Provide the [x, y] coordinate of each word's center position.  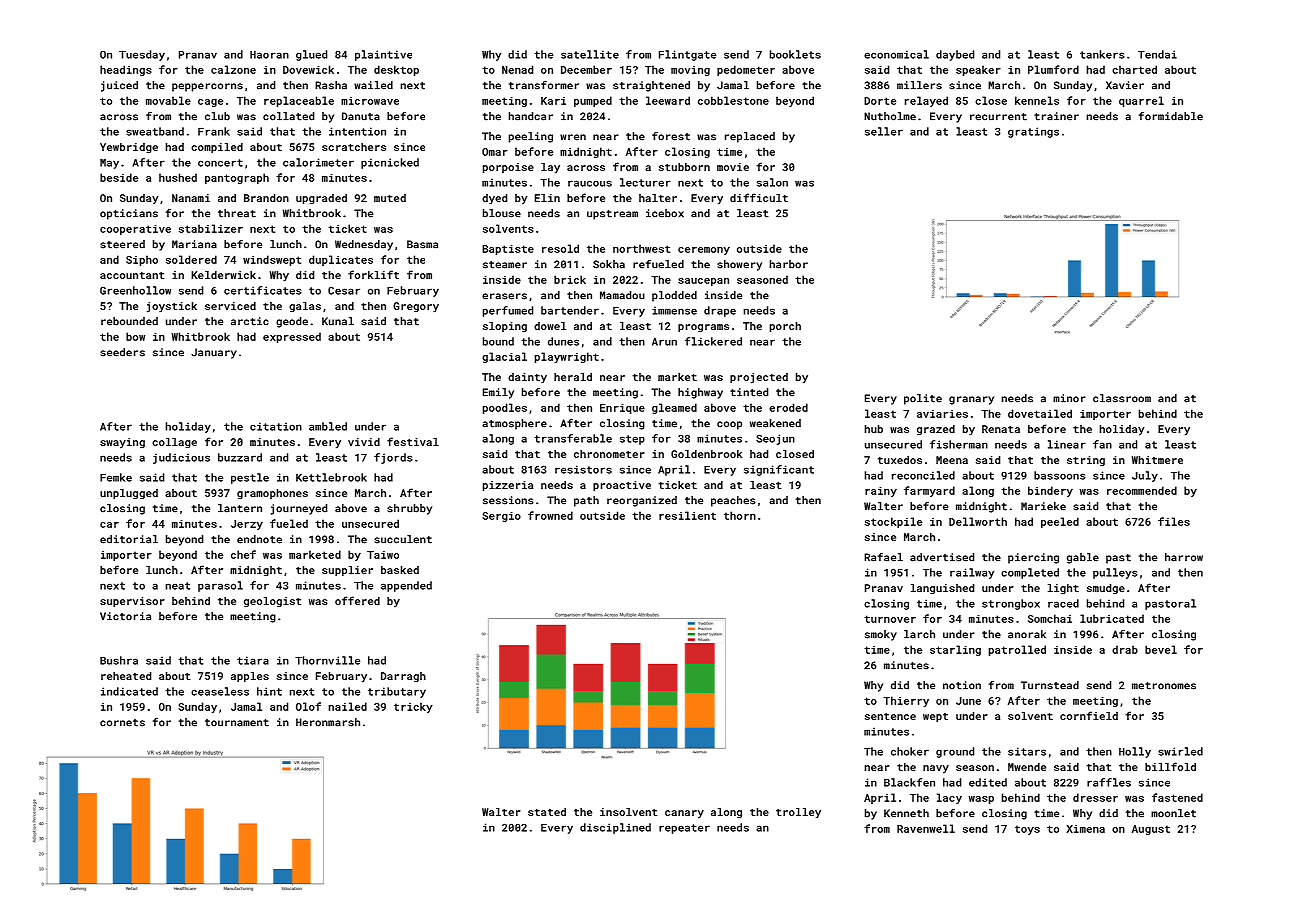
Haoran [269, 55]
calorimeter [318, 162]
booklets [795, 54]
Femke [116, 477]
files [1174, 521]
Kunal [338, 321]
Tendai [1157, 54]
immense [674, 310]
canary [684, 814]
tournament [237, 723]
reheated [126, 676]
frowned [550, 515]
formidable [1171, 116]
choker [910, 751]
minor [1069, 398]
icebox [665, 213]
